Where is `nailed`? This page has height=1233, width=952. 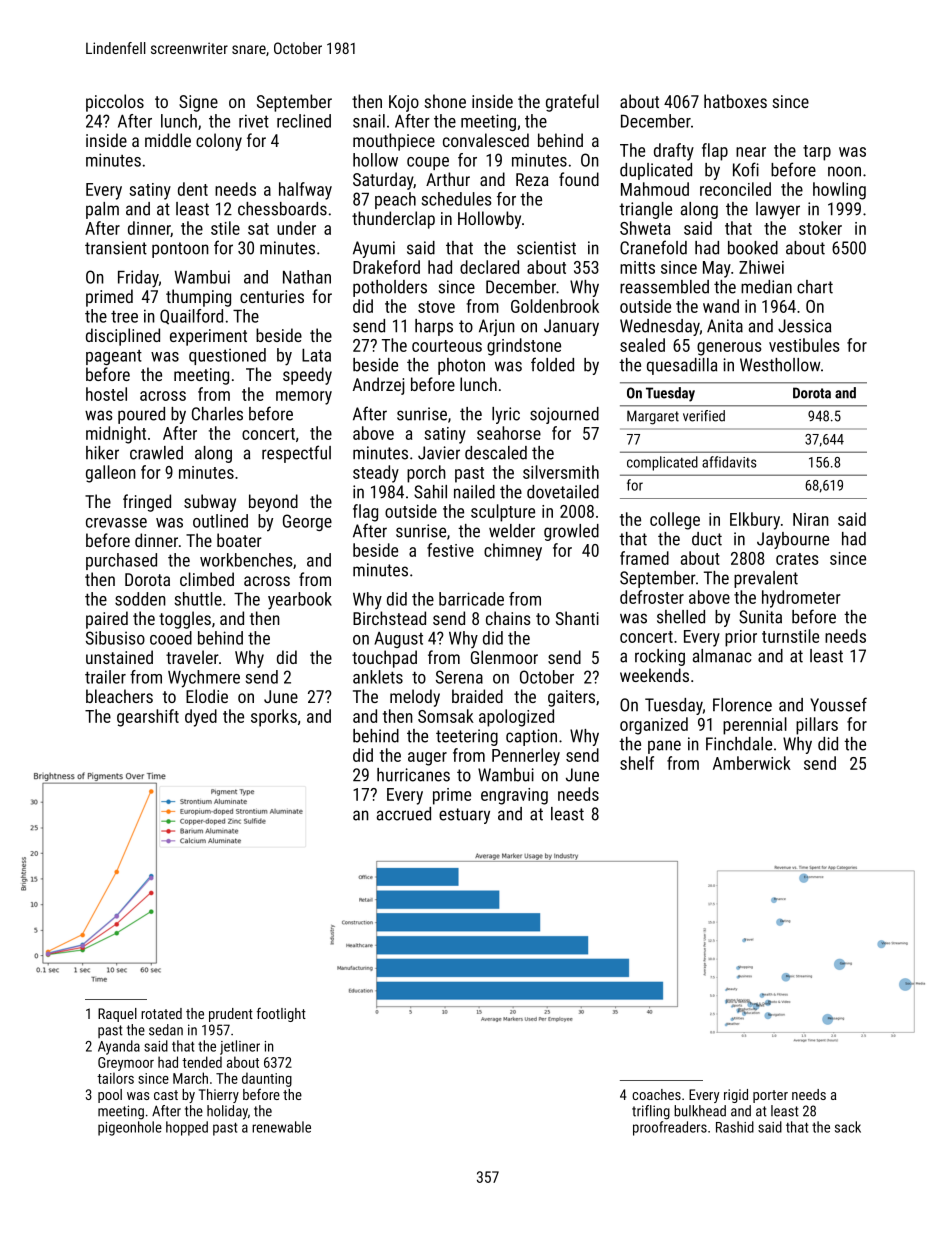
nailed is located at coordinates (474, 492).
